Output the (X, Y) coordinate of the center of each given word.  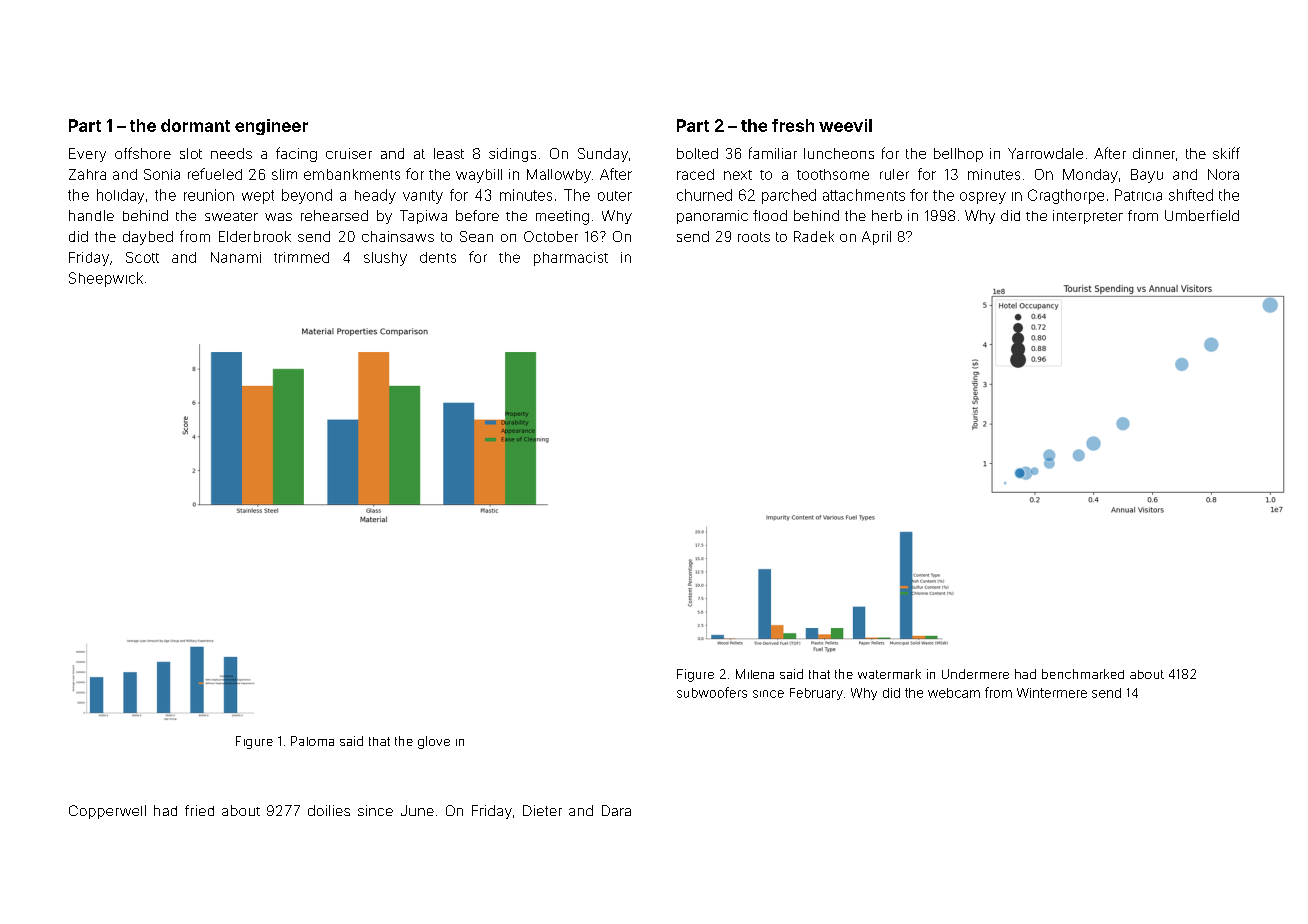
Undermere (975, 674)
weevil (845, 125)
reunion (209, 195)
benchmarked (1083, 674)
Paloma (312, 741)
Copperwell (107, 812)
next (738, 175)
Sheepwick (106, 279)
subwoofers (712, 692)
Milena (755, 674)
